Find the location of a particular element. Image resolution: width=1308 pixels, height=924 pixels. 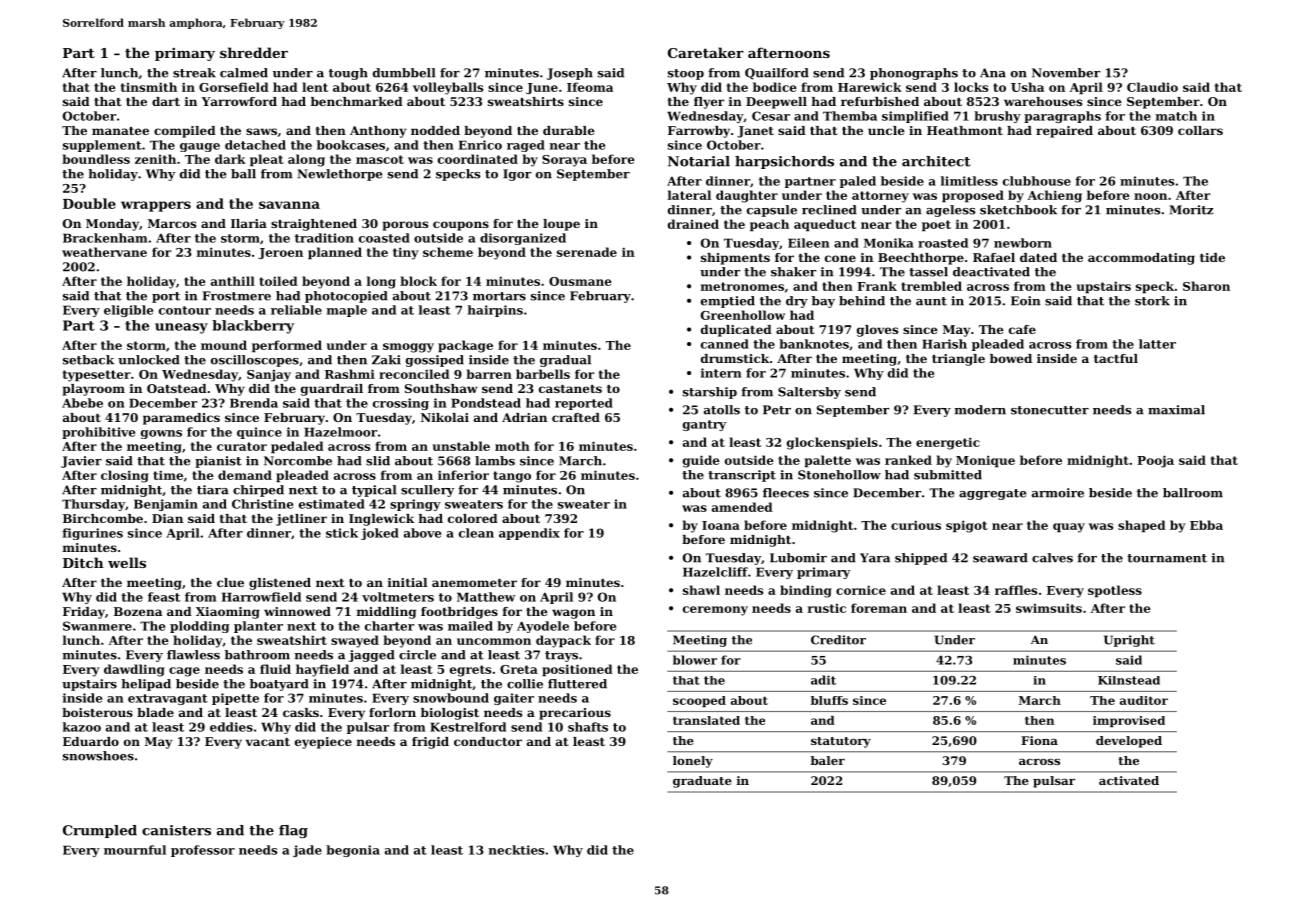

drained is located at coordinates (693, 224).
